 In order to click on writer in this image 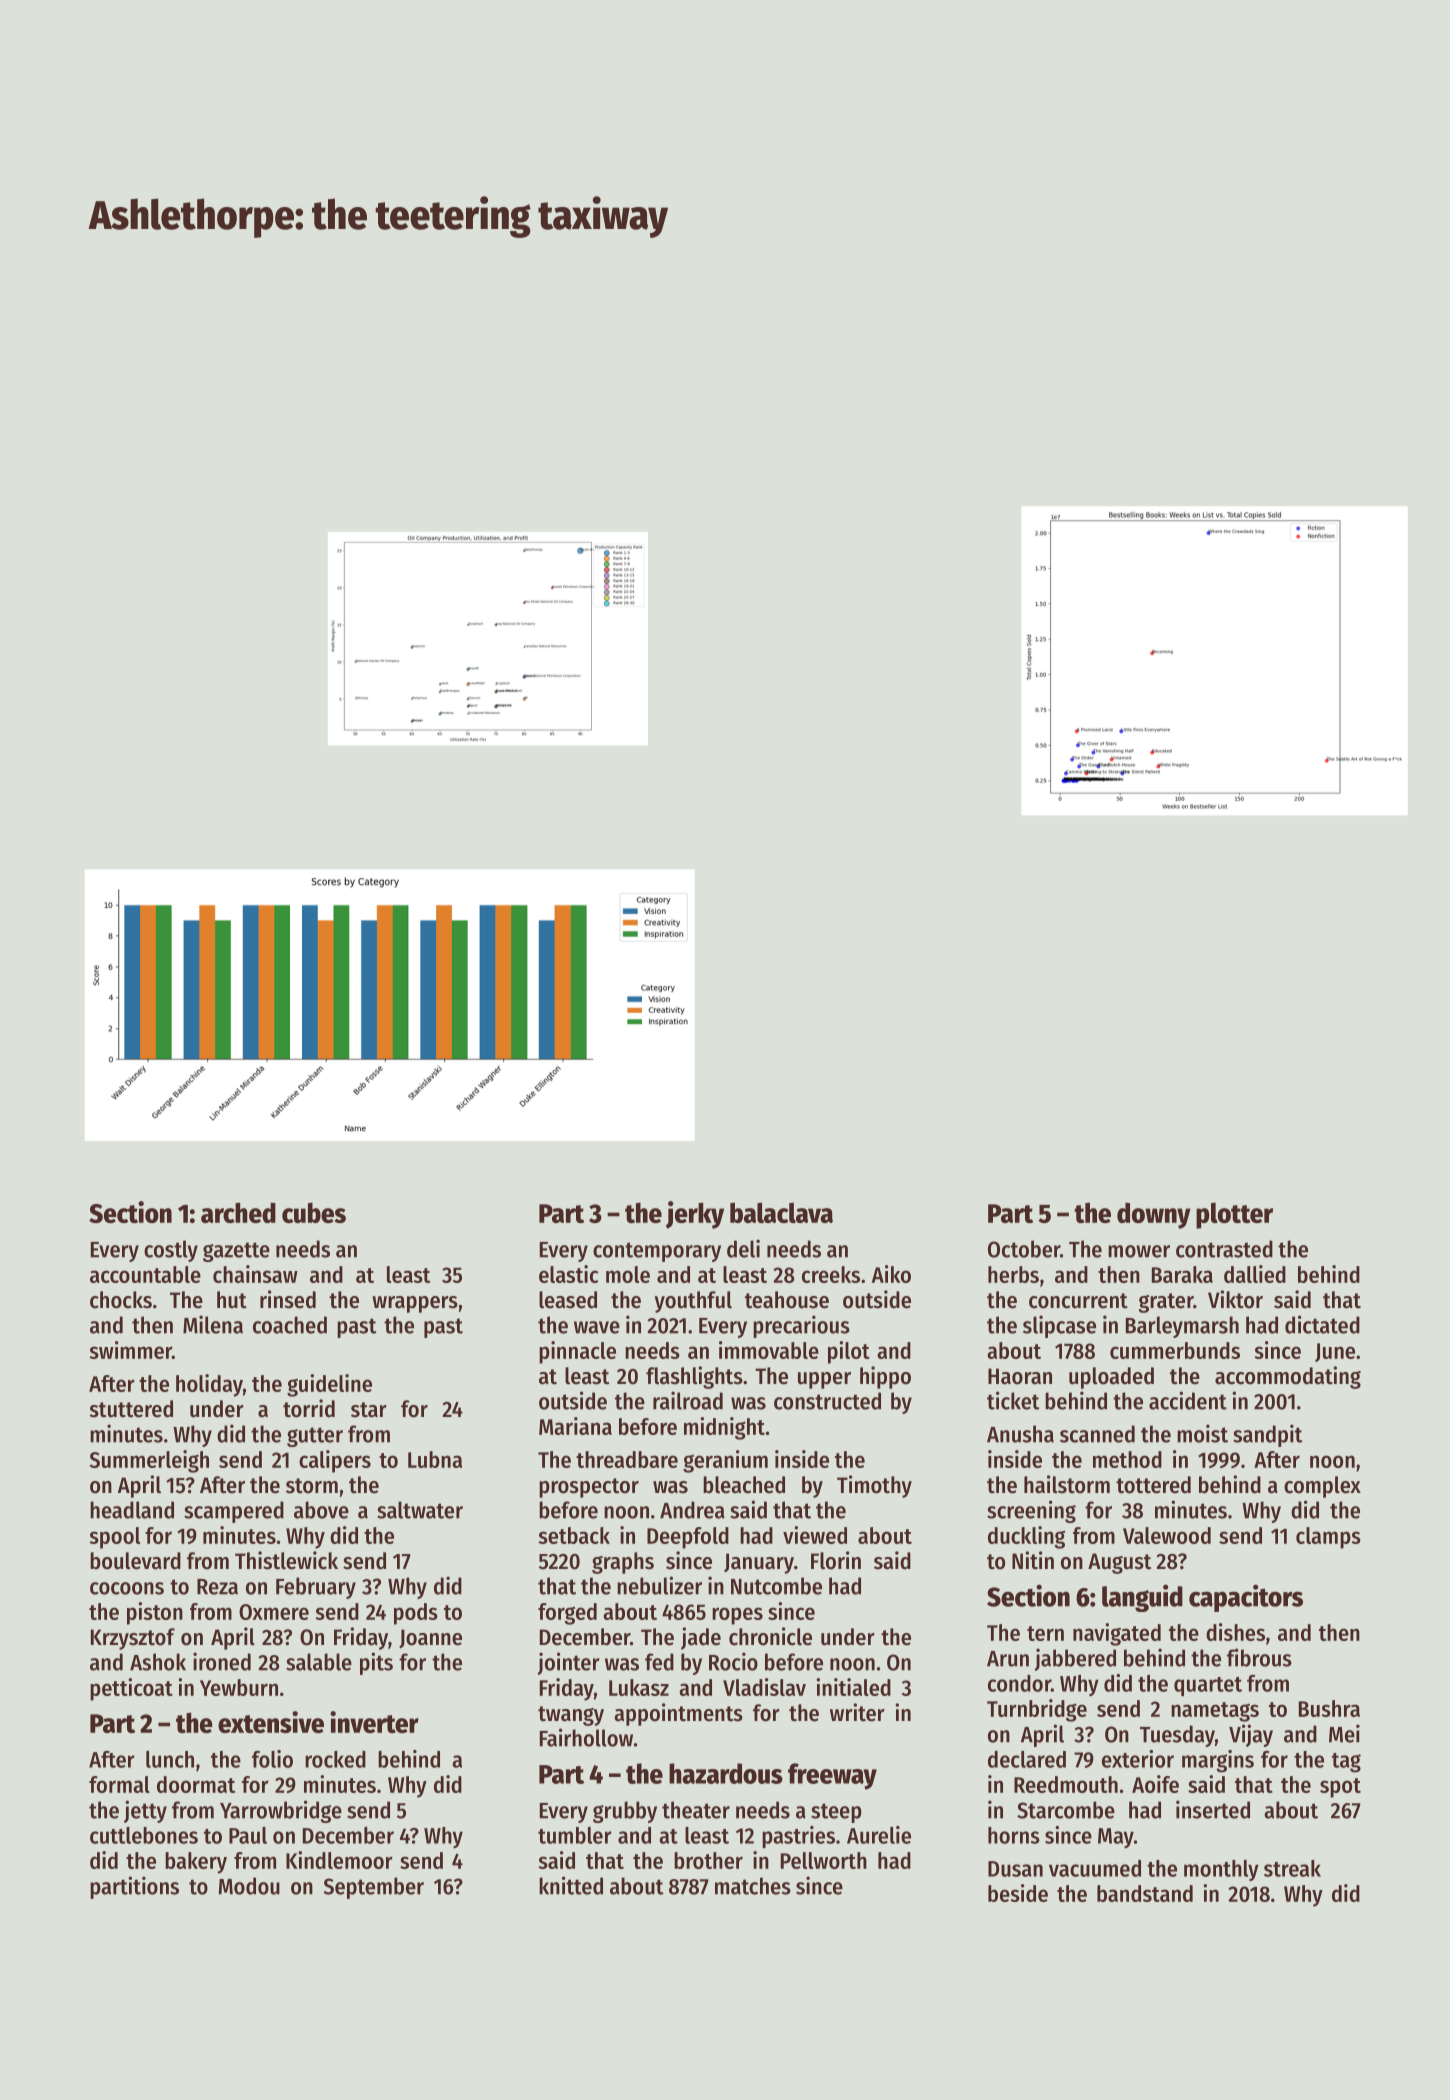, I will do `click(857, 1712)`.
